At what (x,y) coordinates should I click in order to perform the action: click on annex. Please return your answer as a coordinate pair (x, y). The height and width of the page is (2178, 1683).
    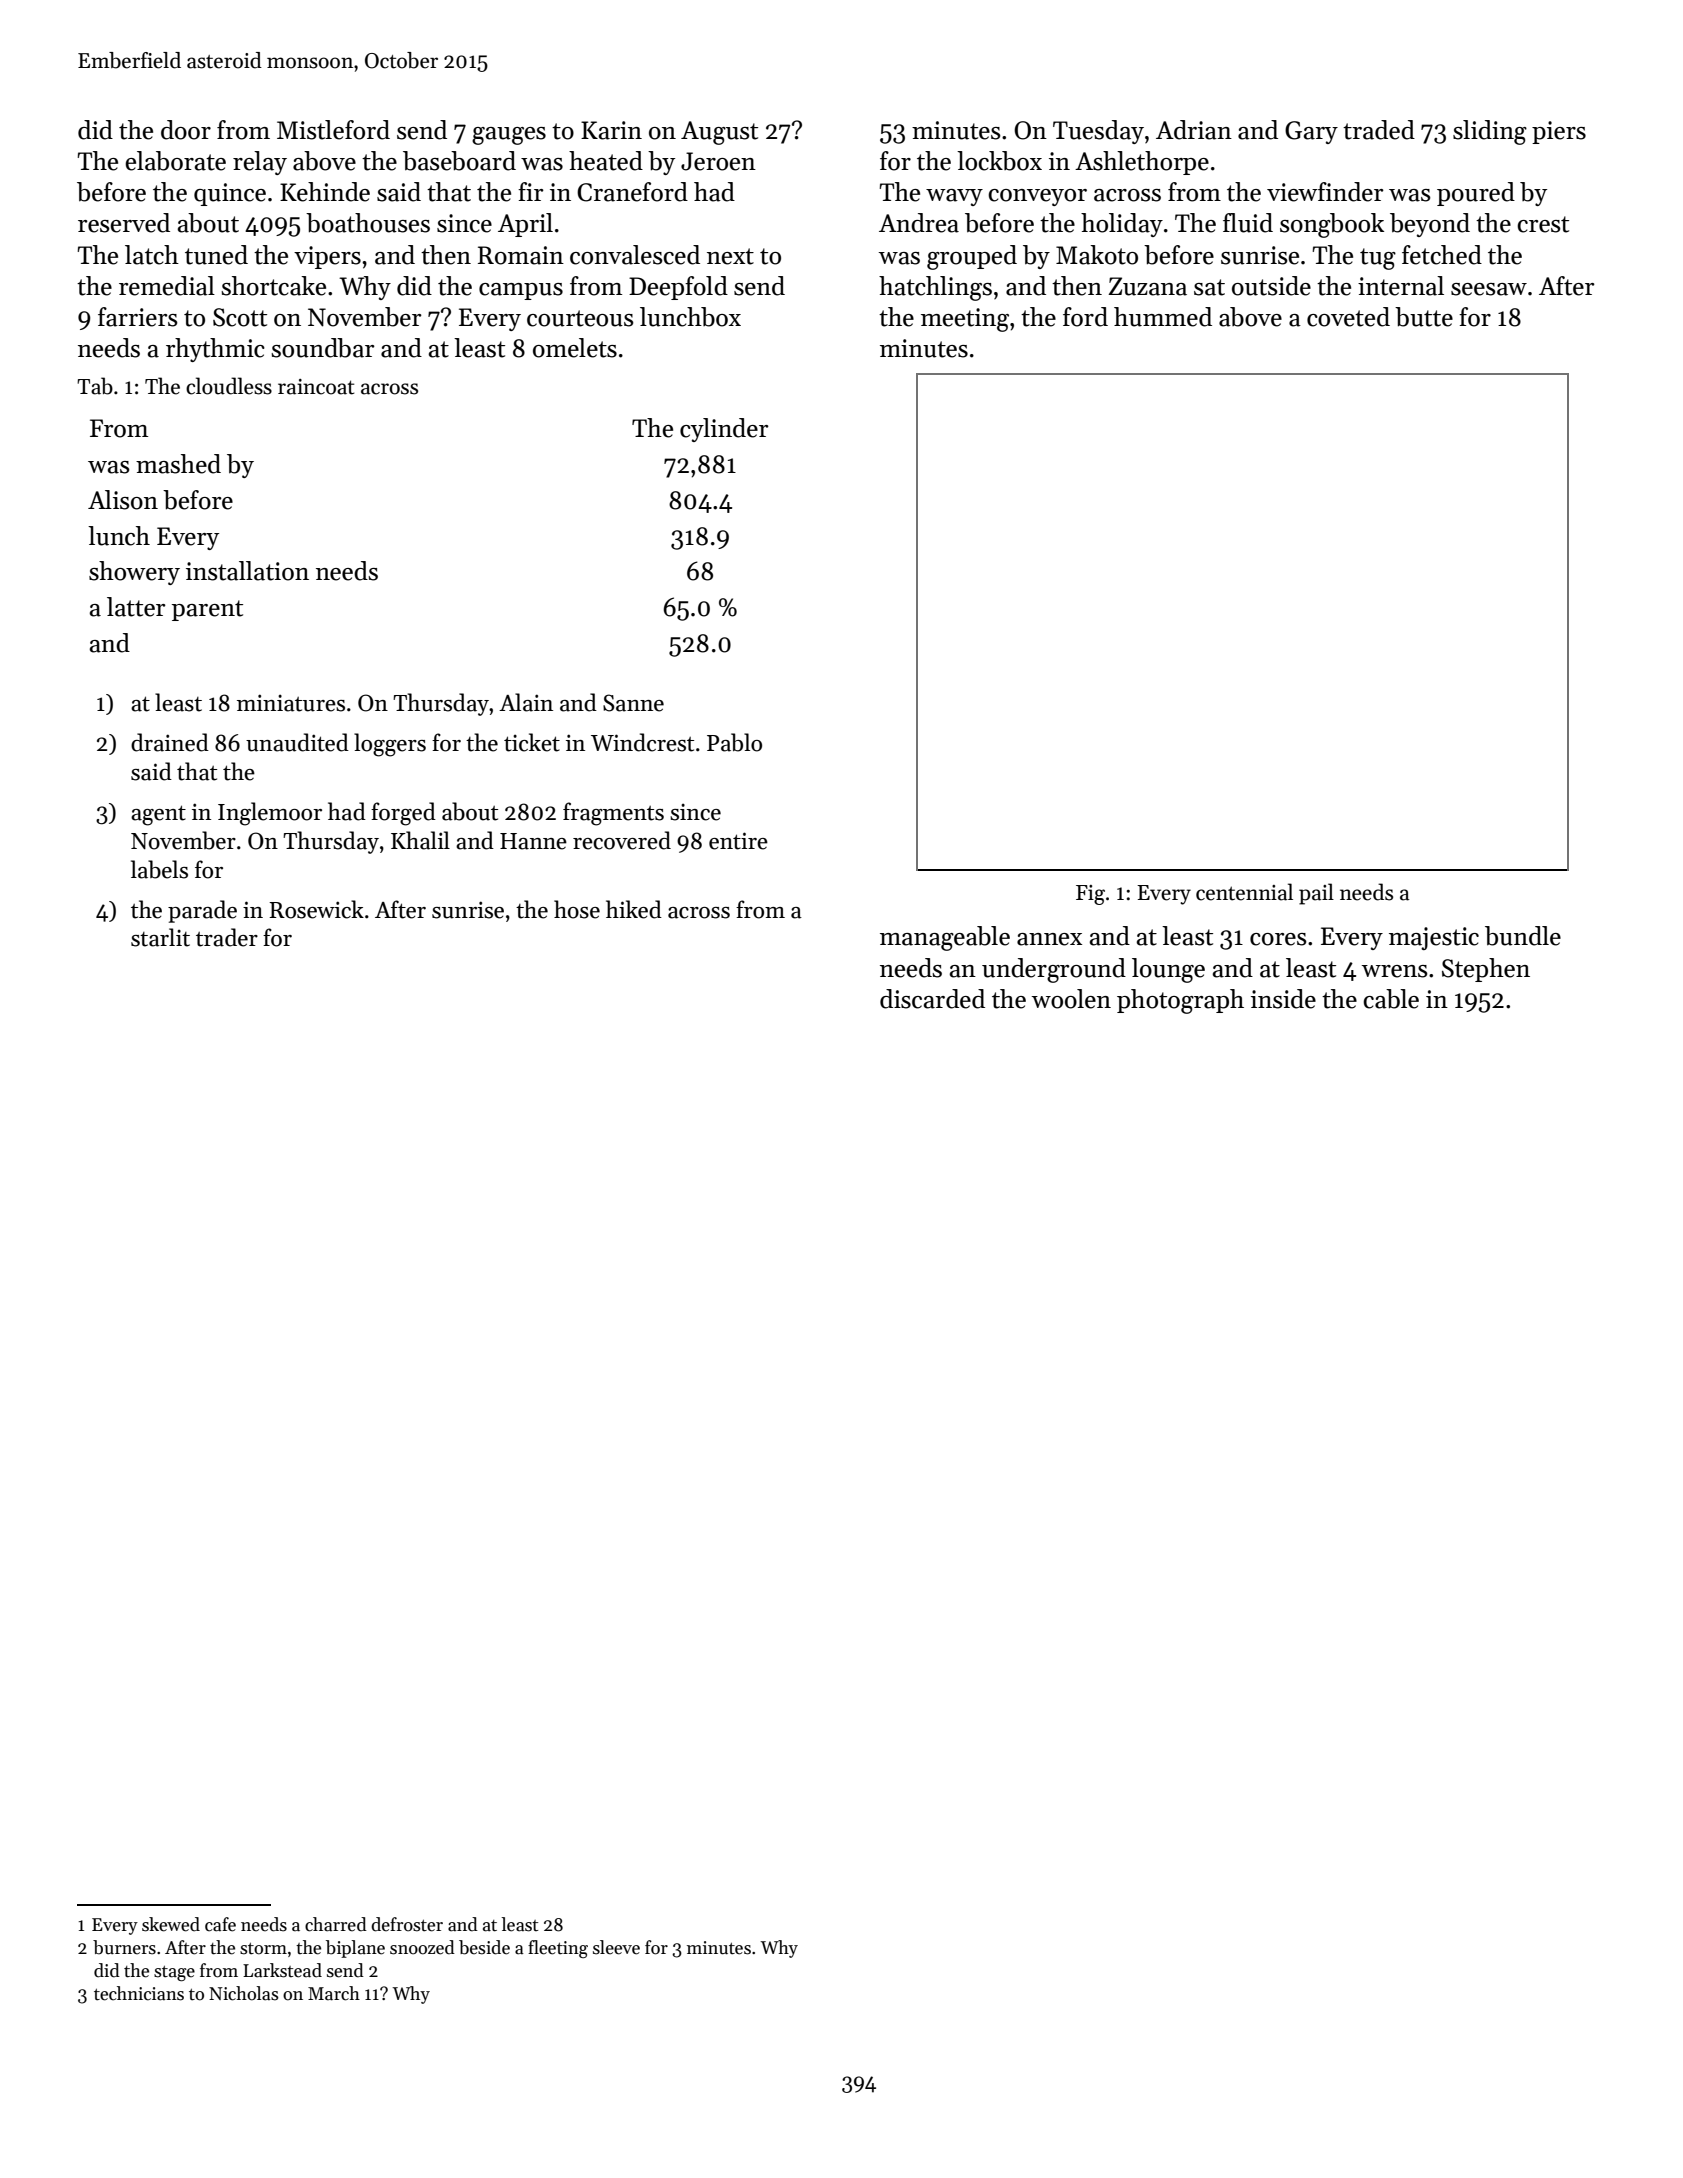
    Looking at the image, I should click on (1049, 939).
